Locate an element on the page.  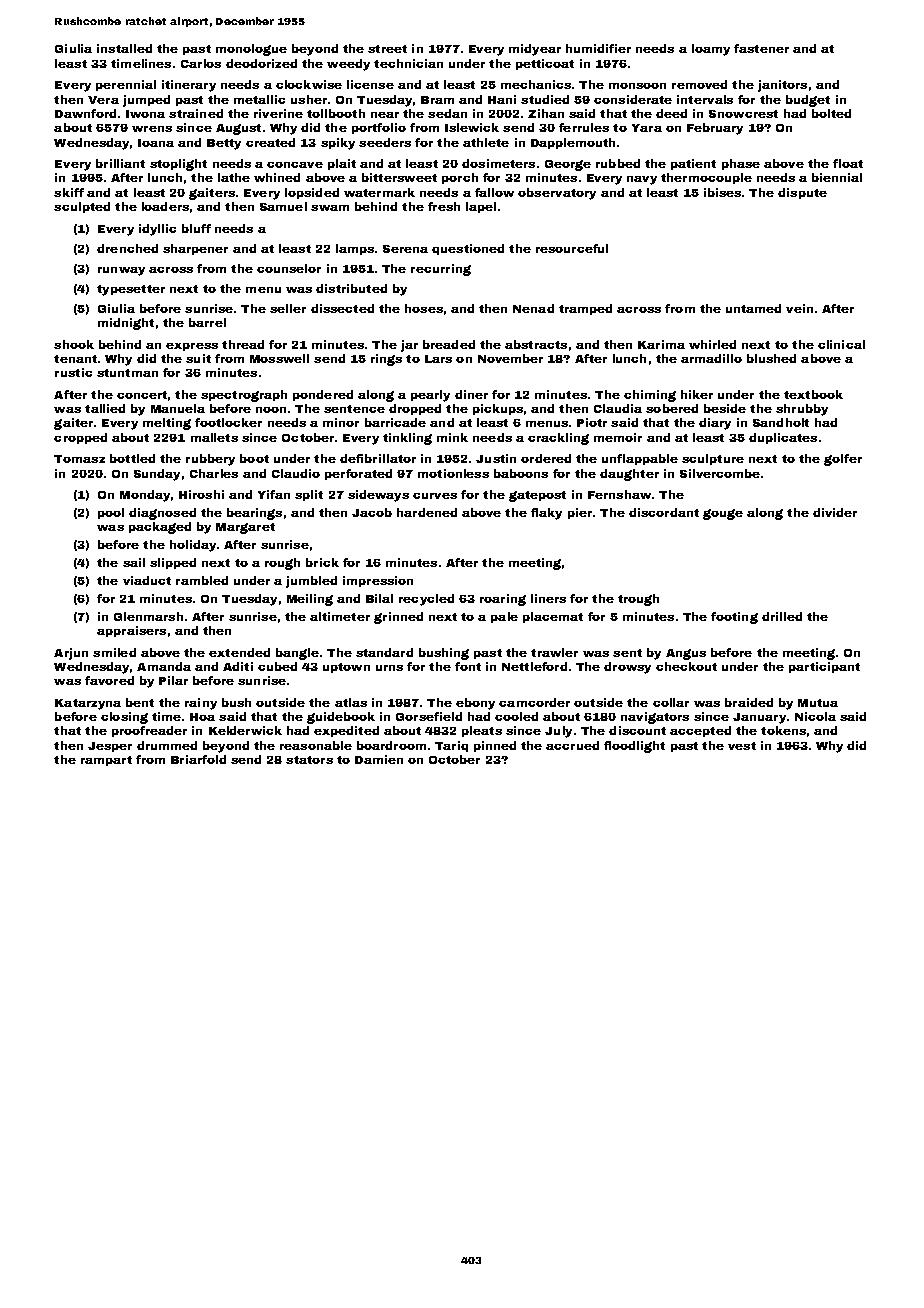
discordant is located at coordinates (664, 512).
